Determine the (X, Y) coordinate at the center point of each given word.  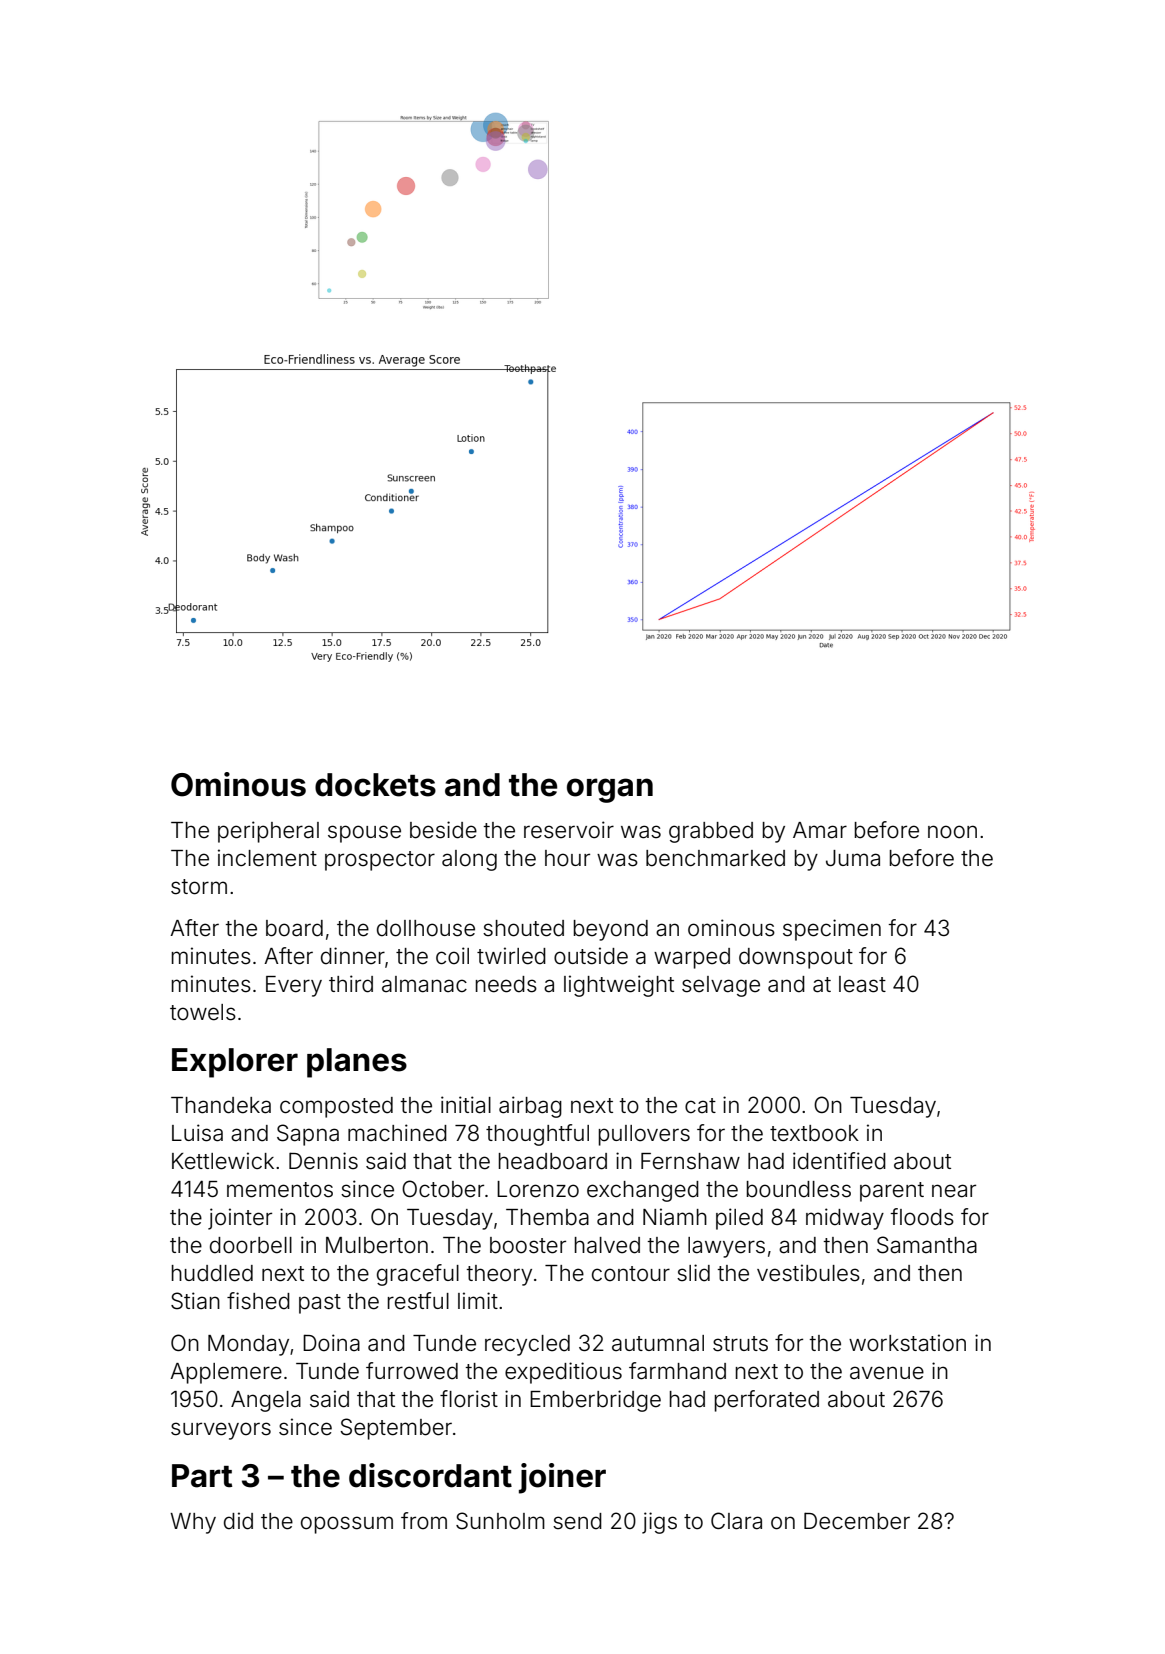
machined (397, 1133)
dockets (375, 785)
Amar (820, 830)
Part (202, 1476)
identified (839, 1161)
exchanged (643, 1191)
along (469, 860)
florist (469, 1399)
